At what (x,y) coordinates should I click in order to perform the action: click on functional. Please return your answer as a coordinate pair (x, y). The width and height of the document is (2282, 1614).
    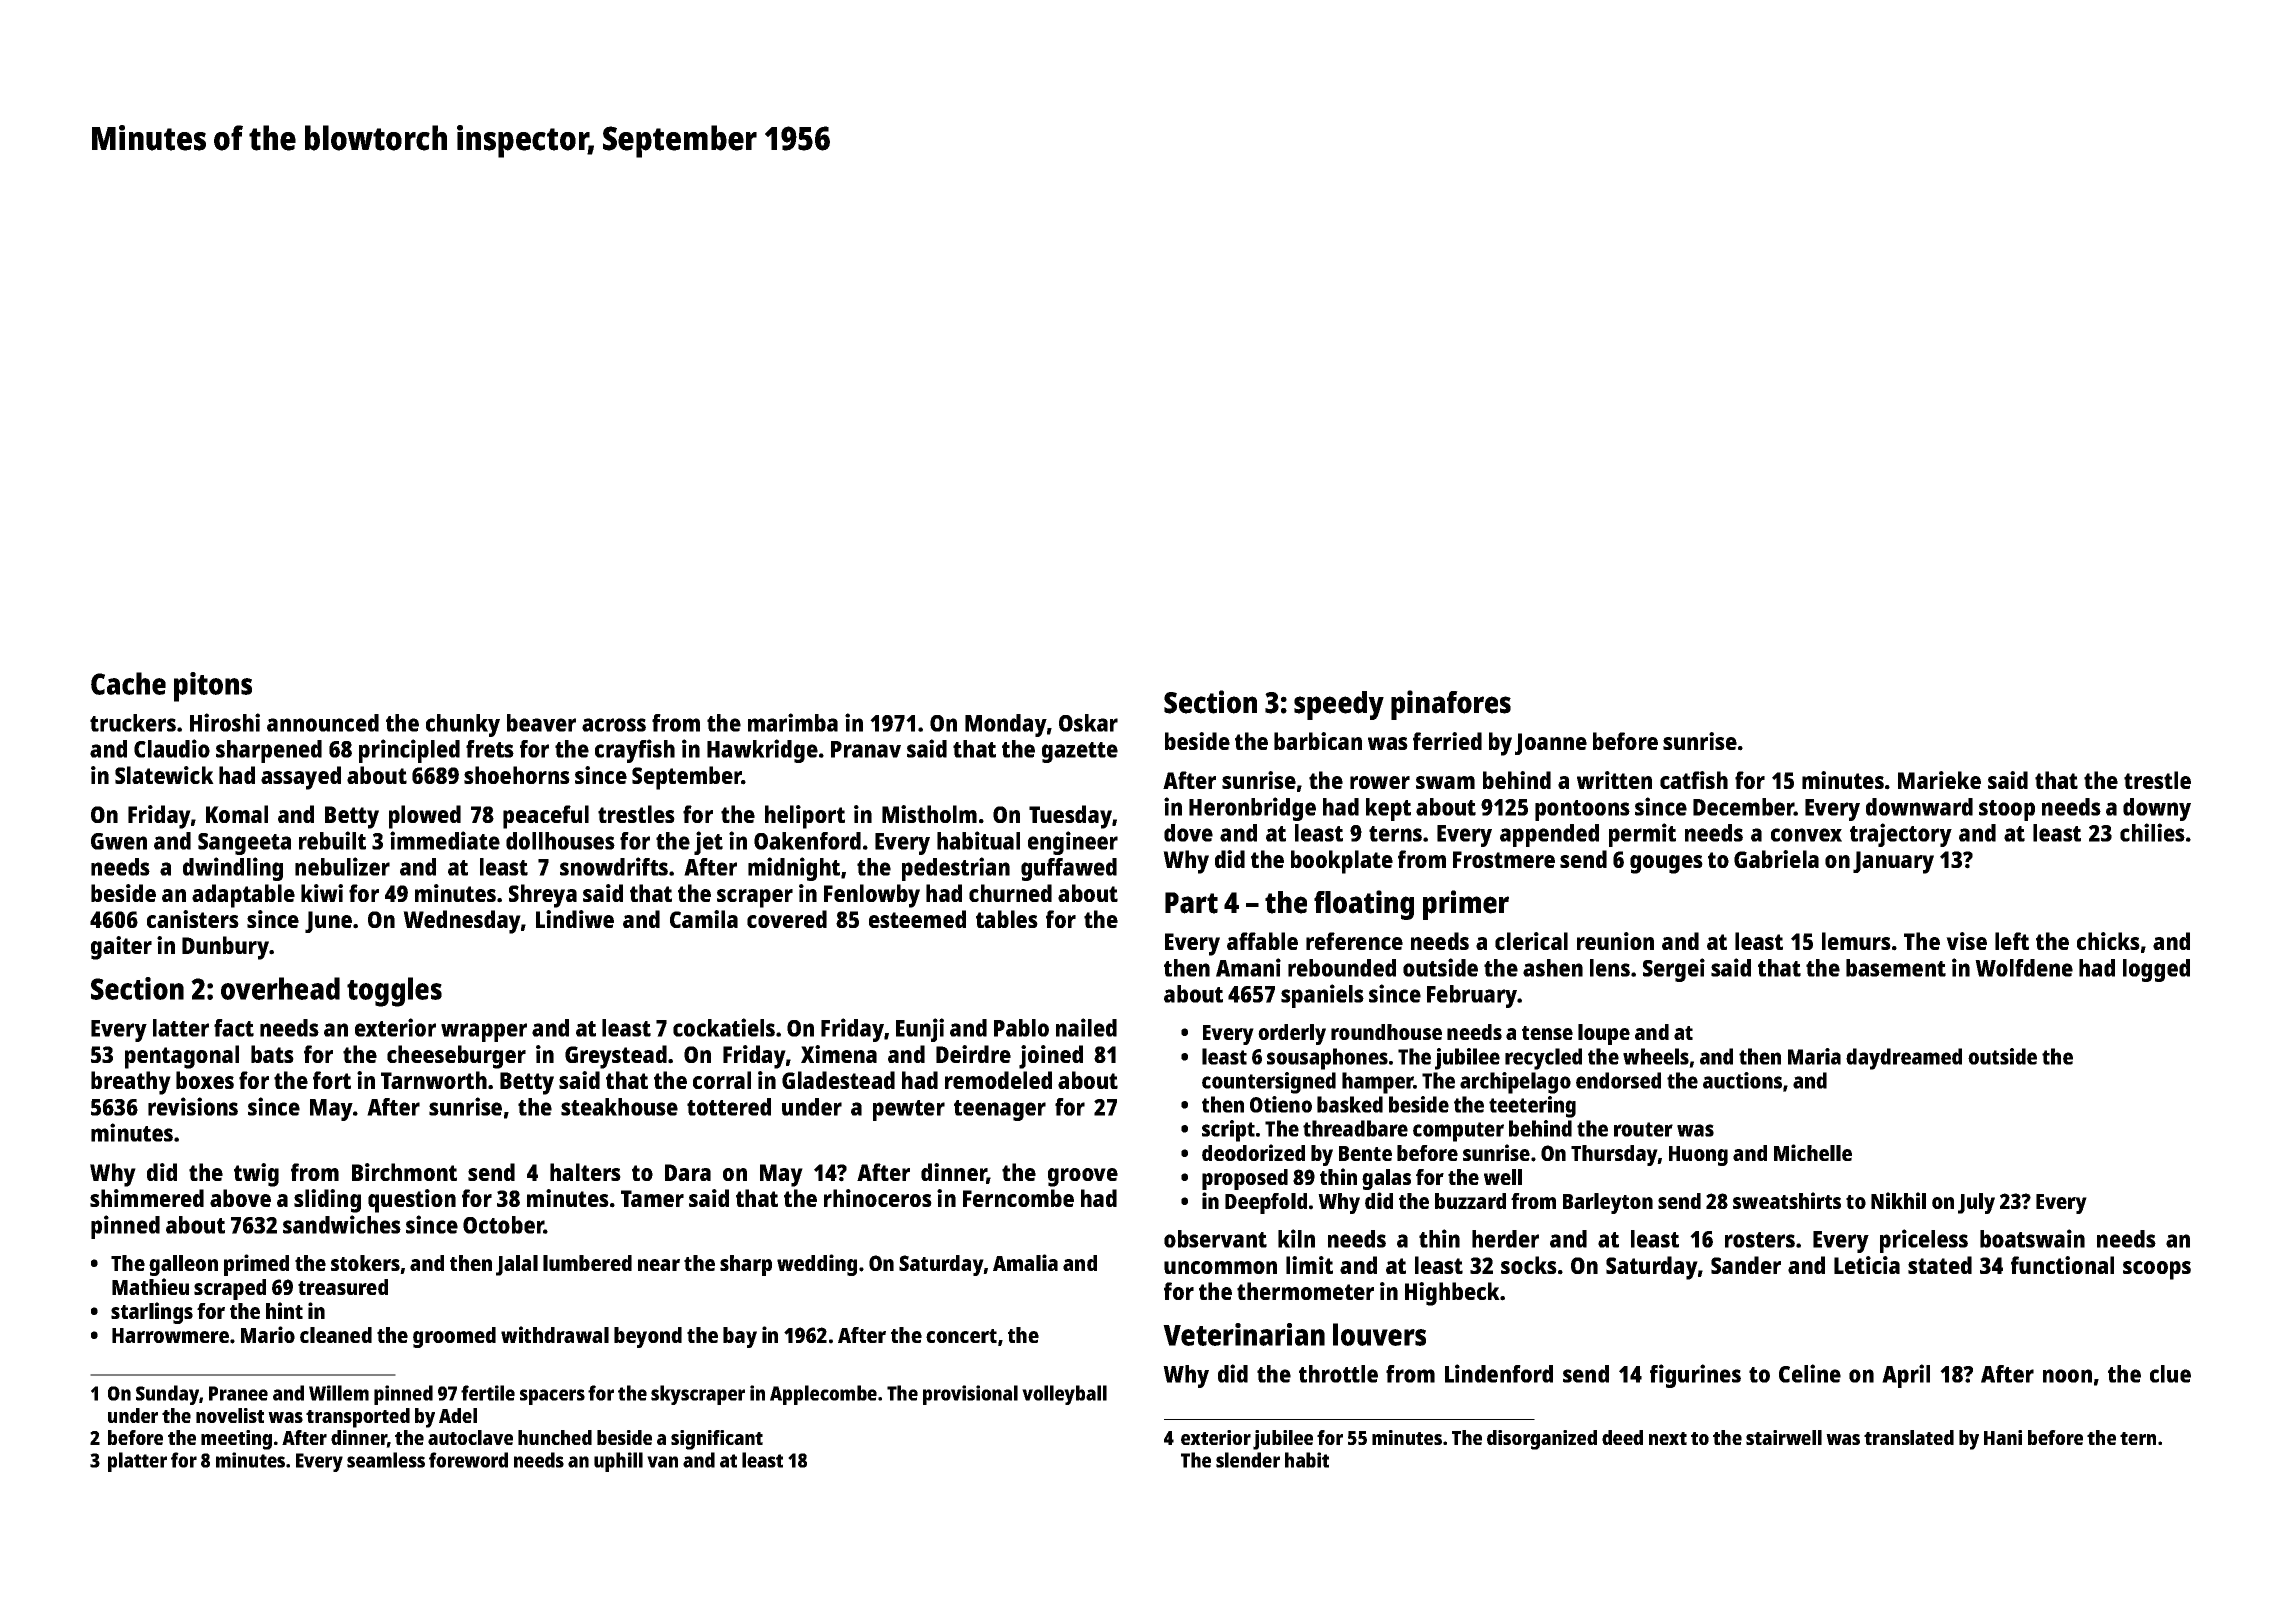
    Looking at the image, I should click on (2062, 1265).
